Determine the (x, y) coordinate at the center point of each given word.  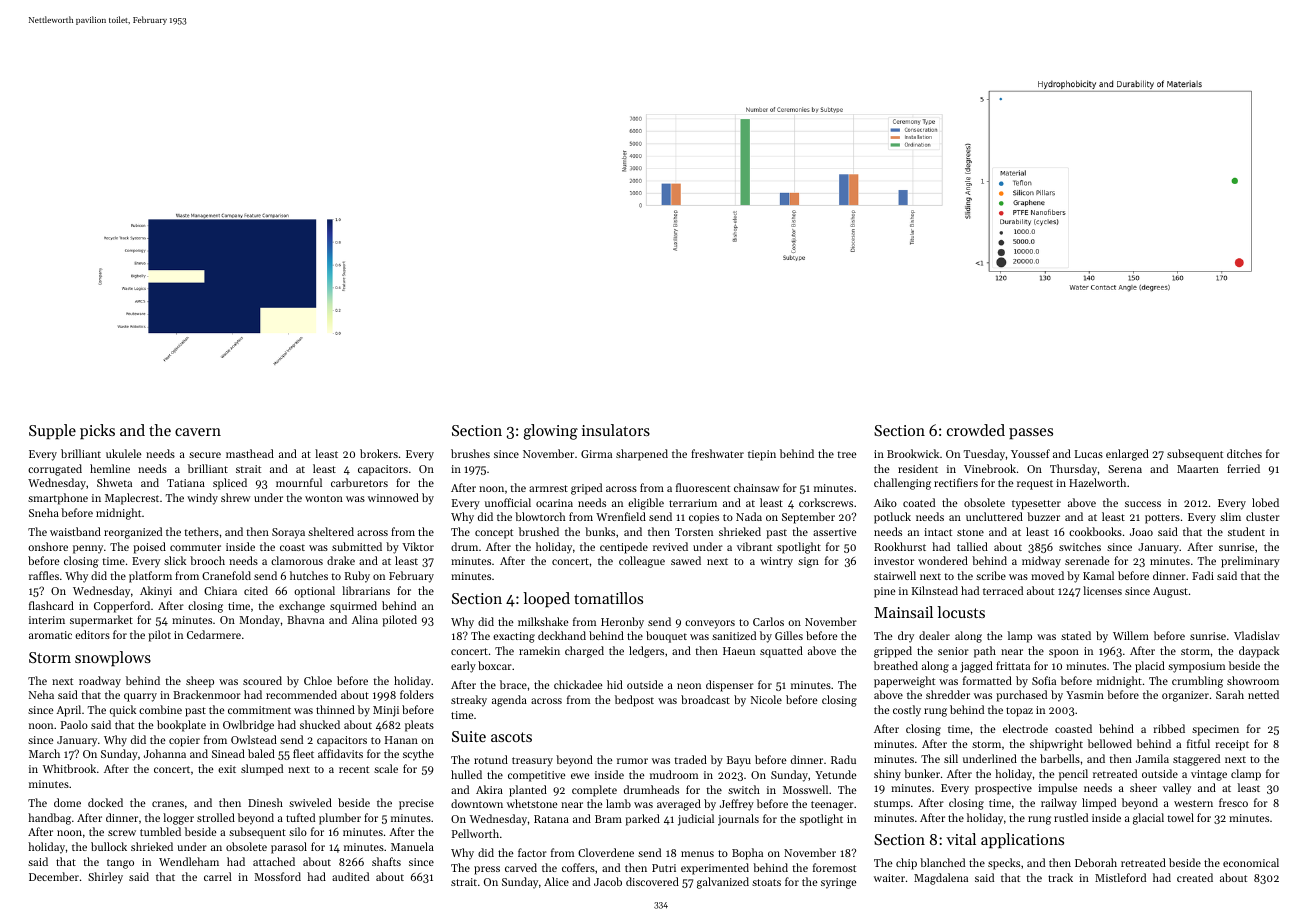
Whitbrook (69, 768)
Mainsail (903, 612)
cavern (198, 432)
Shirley (105, 878)
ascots (511, 737)
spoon (1064, 653)
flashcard (51, 605)
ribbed (1169, 728)
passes (1031, 434)
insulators (616, 430)
